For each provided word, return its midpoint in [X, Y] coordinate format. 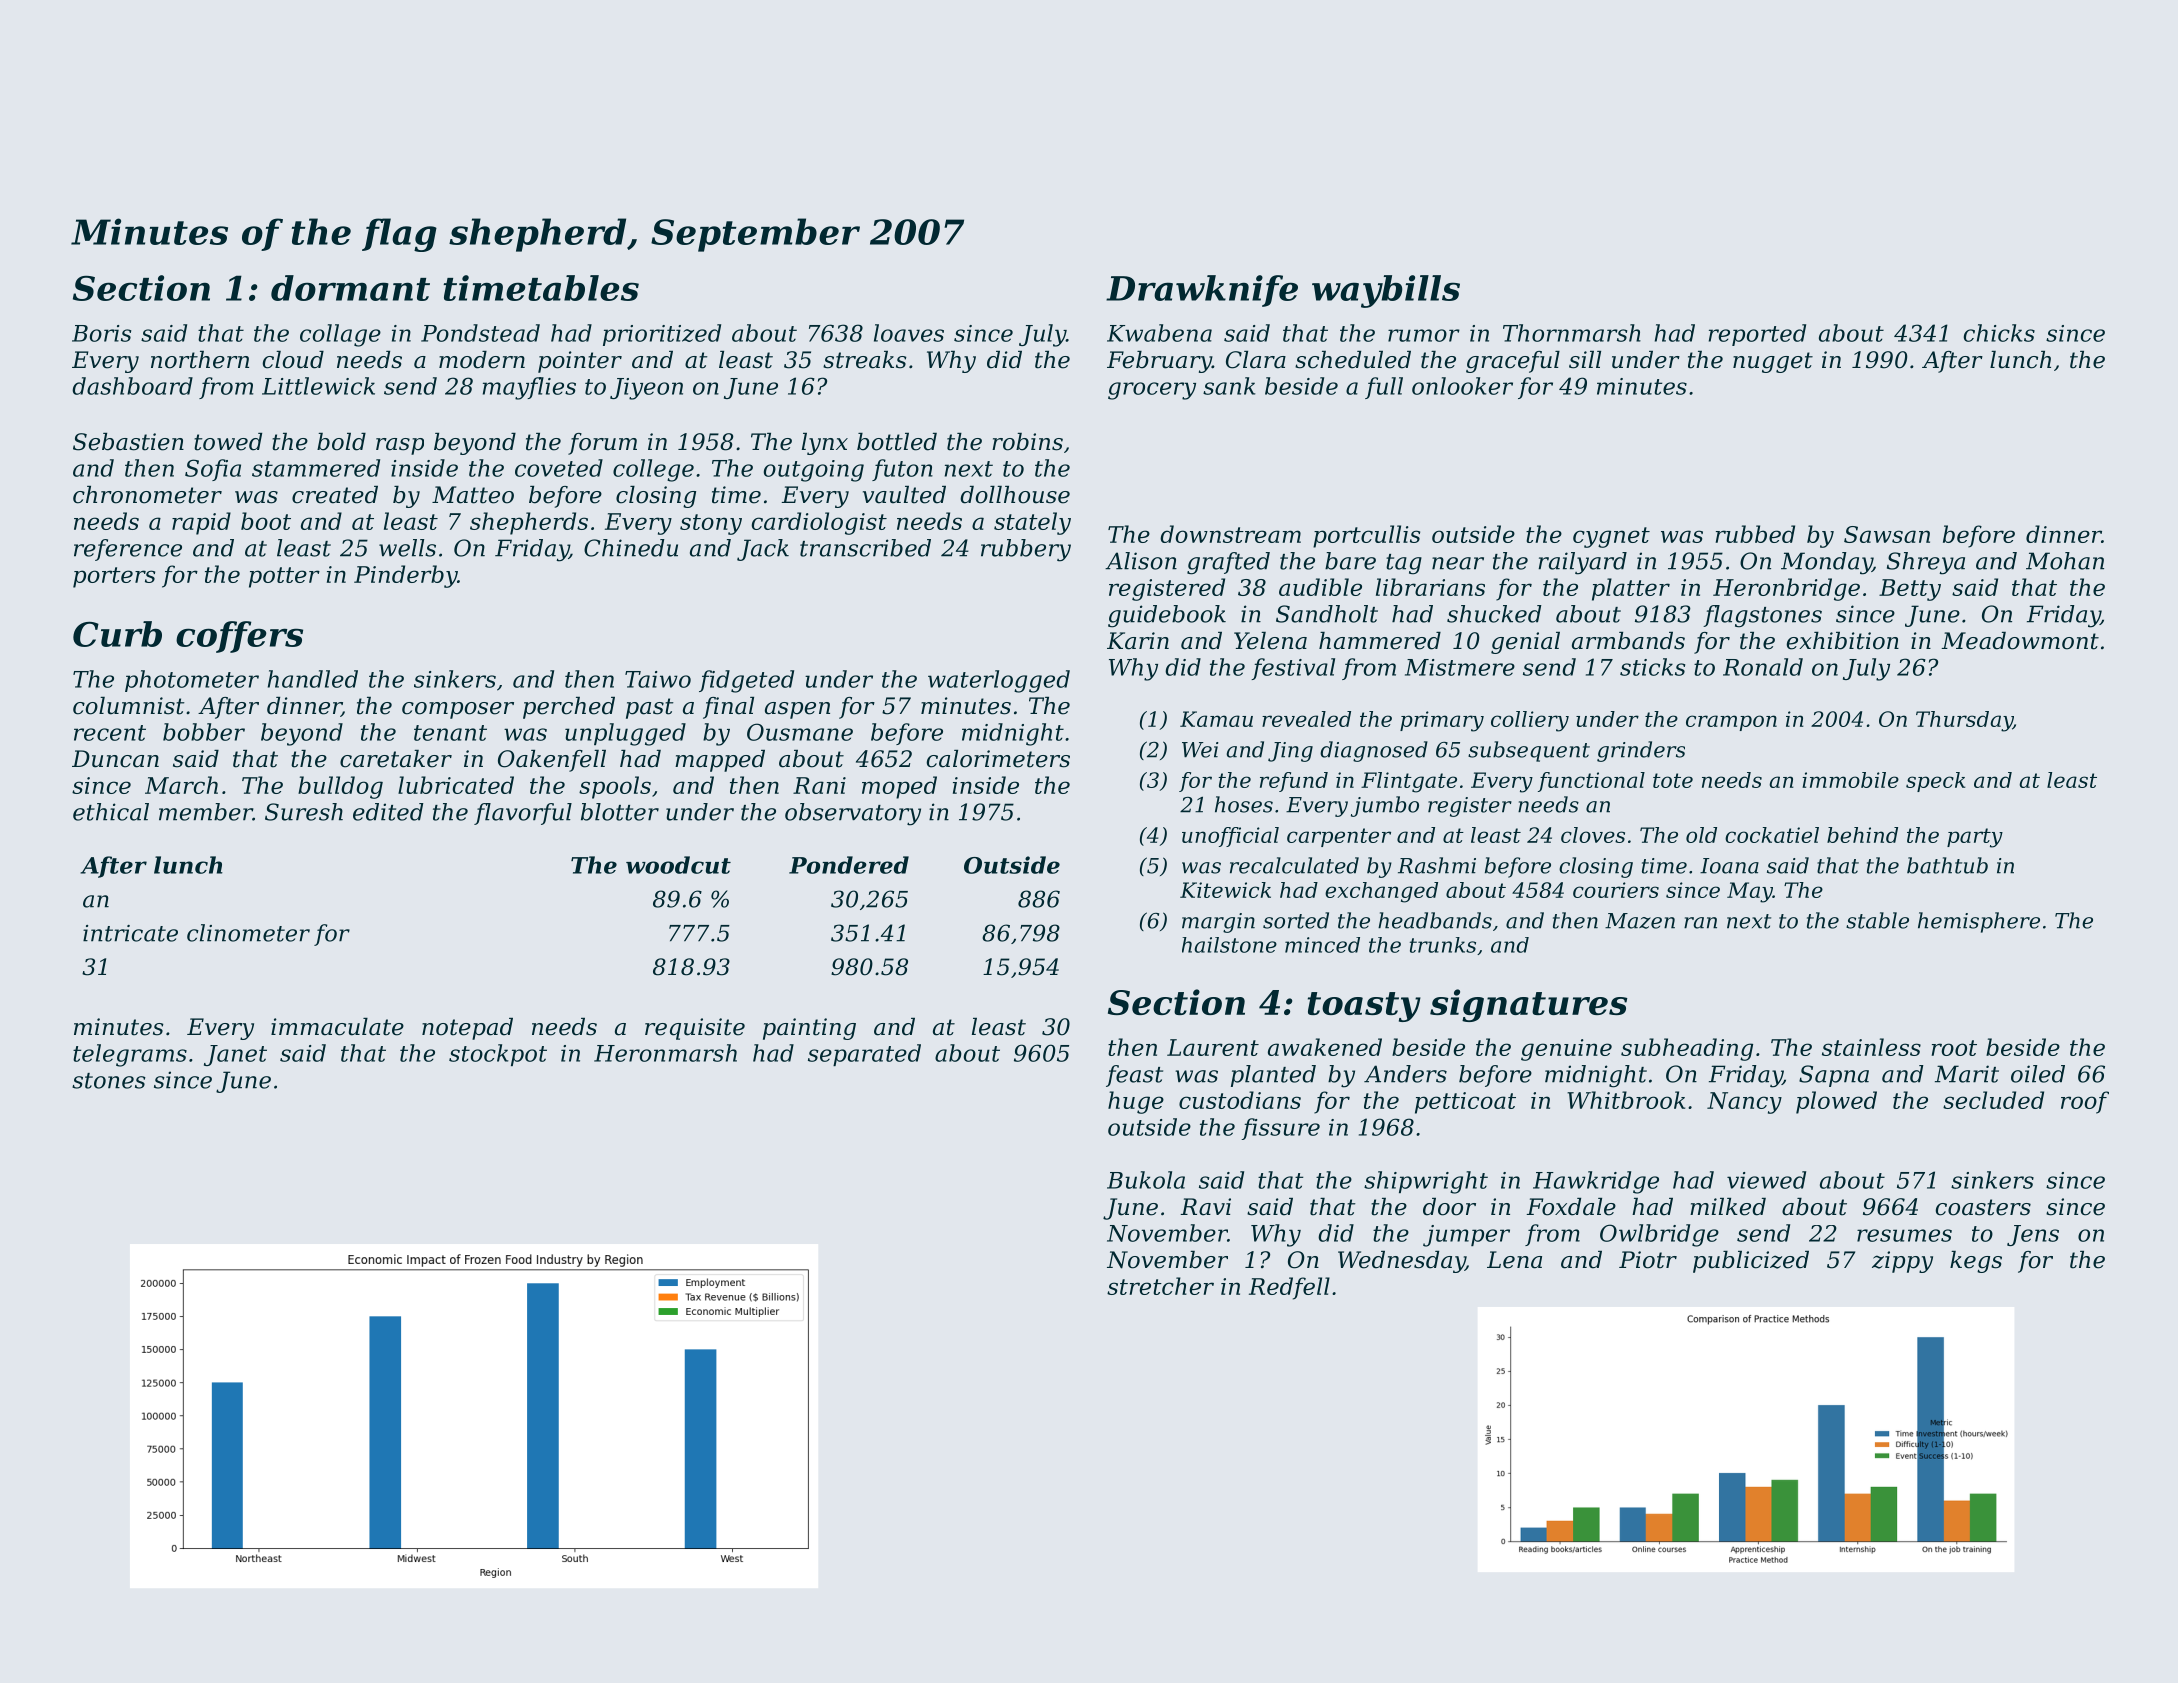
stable [1877, 920]
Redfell [1289, 1288]
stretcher [1160, 1286]
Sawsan [1887, 534]
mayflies [529, 388]
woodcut [678, 865]
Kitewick [1225, 890]
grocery [1152, 391]
